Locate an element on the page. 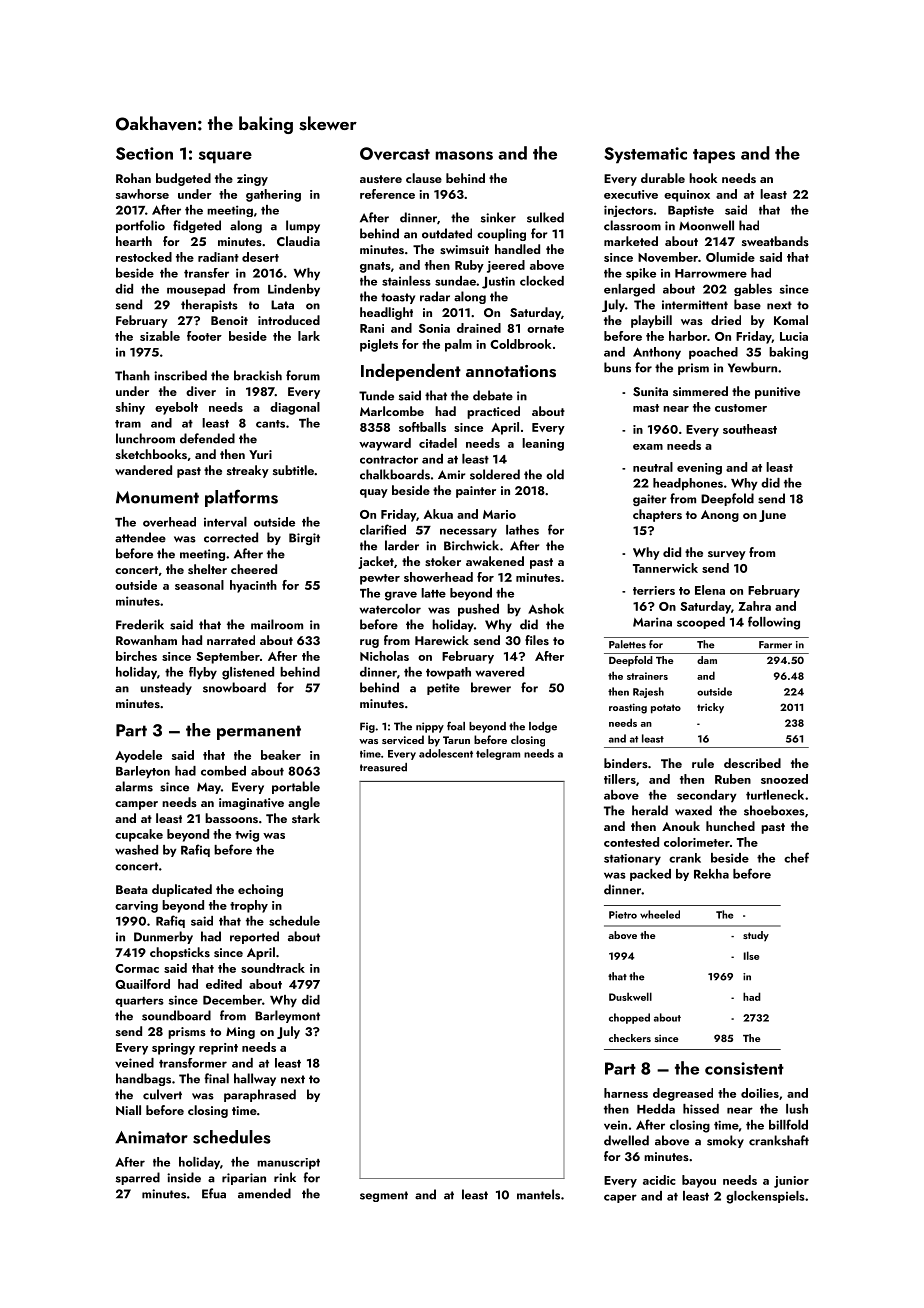 This image has height=1308, width=924. permanent is located at coordinates (259, 732).
